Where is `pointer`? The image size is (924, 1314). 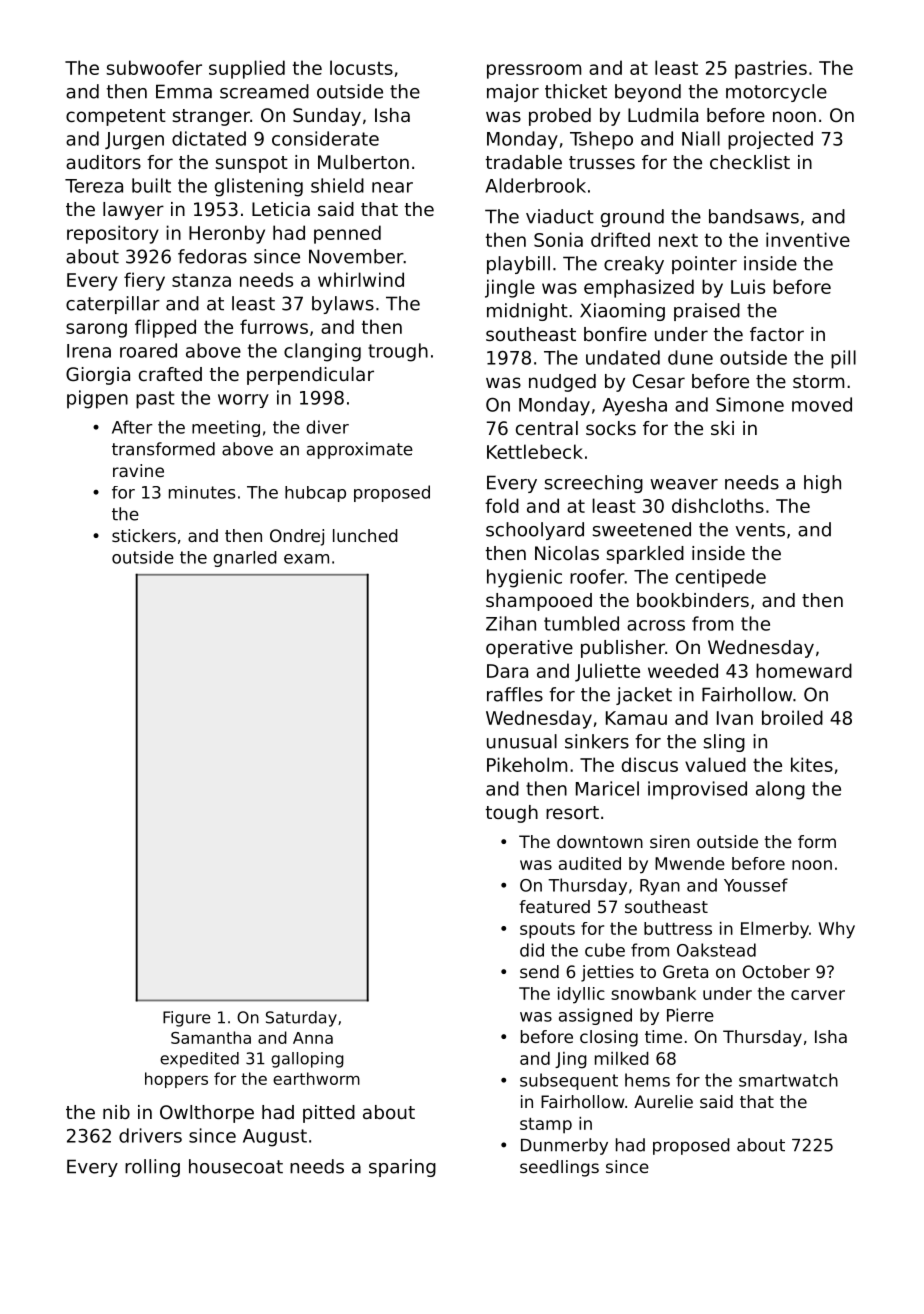 pointer is located at coordinates (704, 265).
